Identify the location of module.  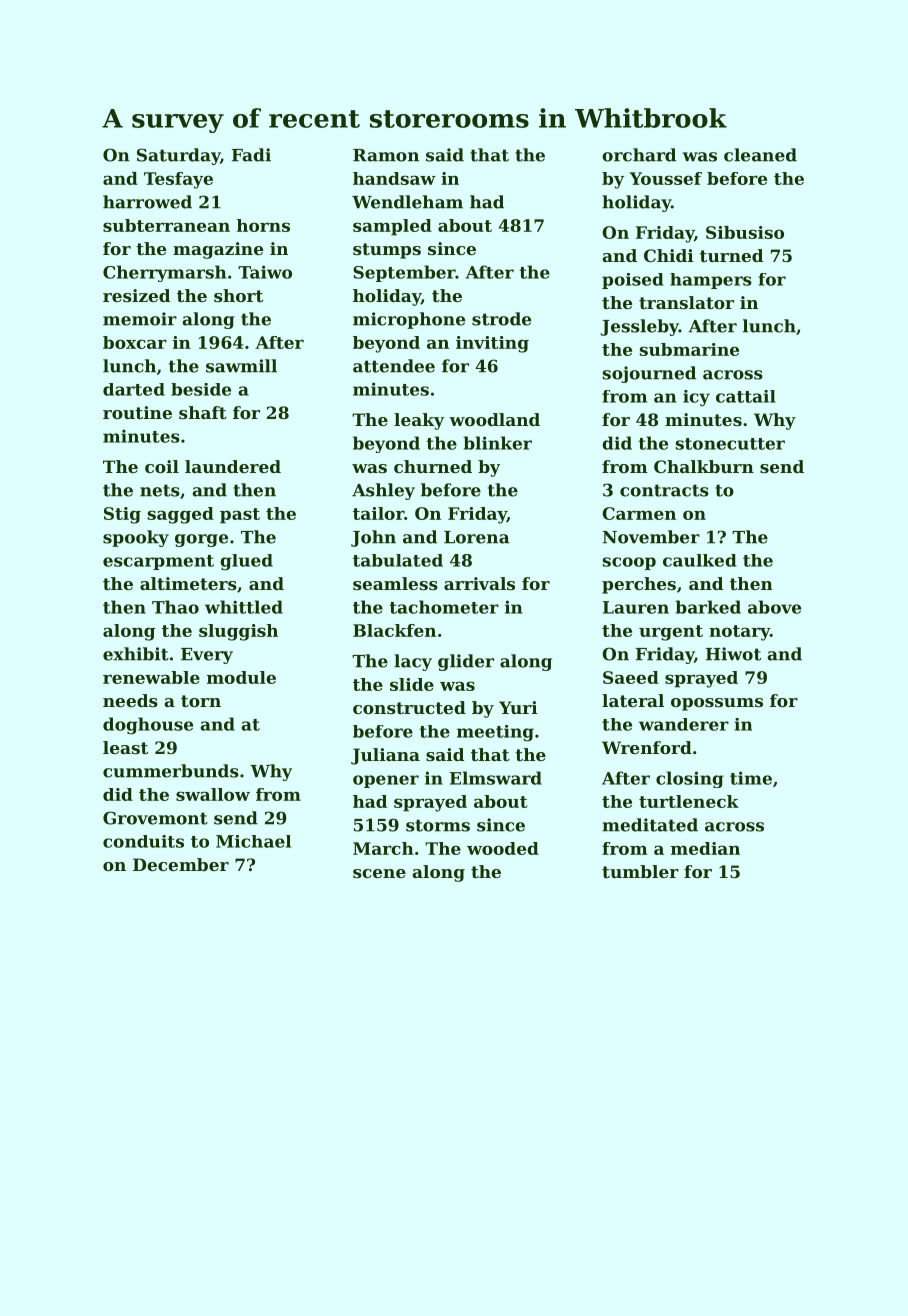
(241, 677).
